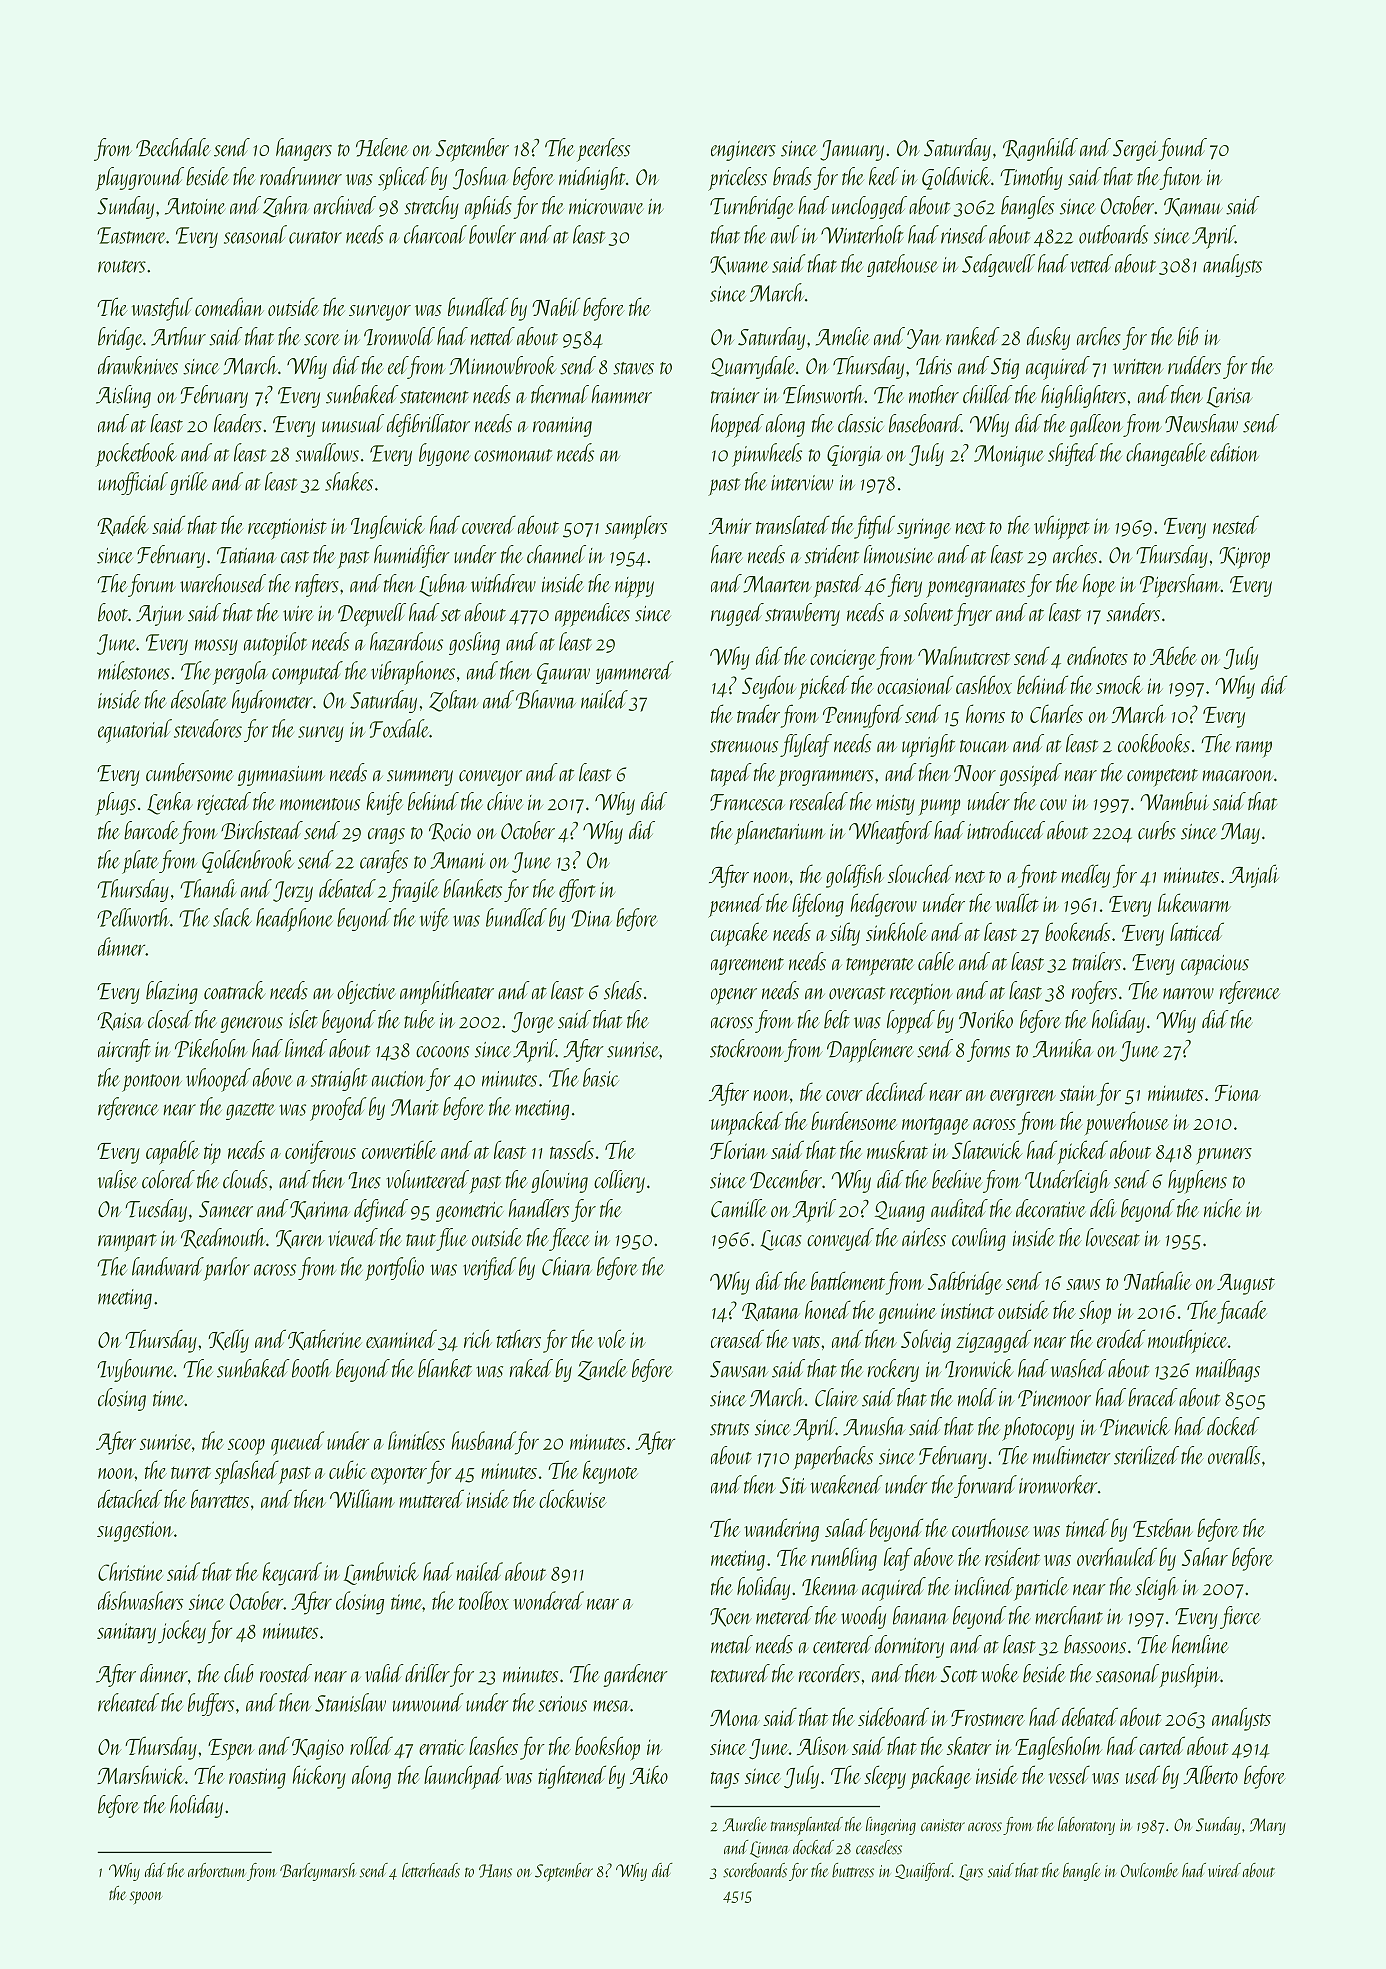  Describe the element at coordinates (556, 306) in the image. I see `Nabil` at that location.
